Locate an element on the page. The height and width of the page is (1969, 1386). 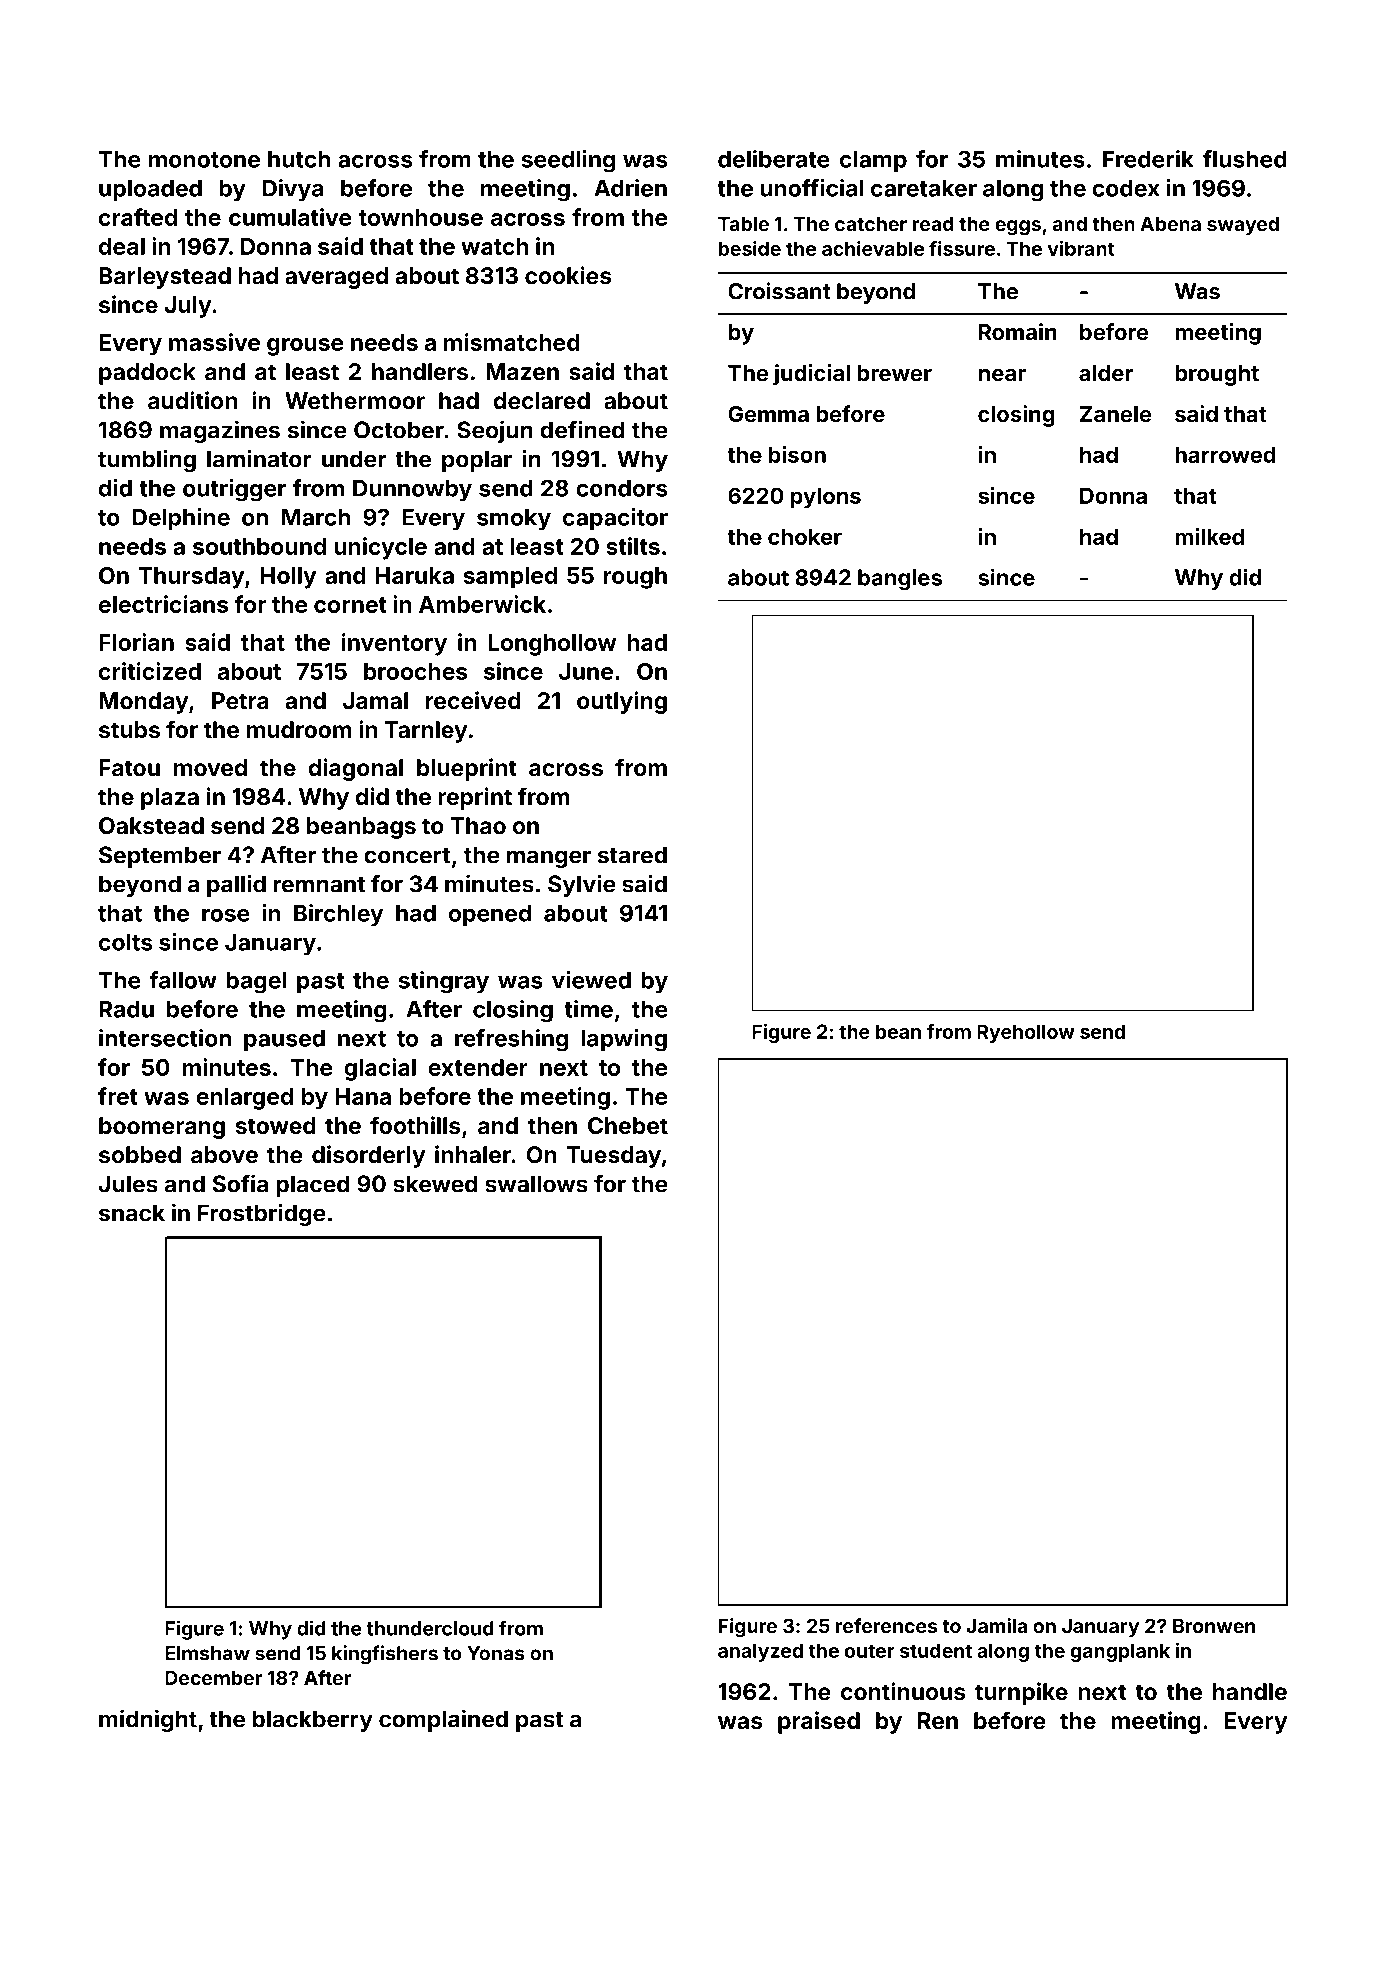
complained is located at coordinates (443, 1720).
